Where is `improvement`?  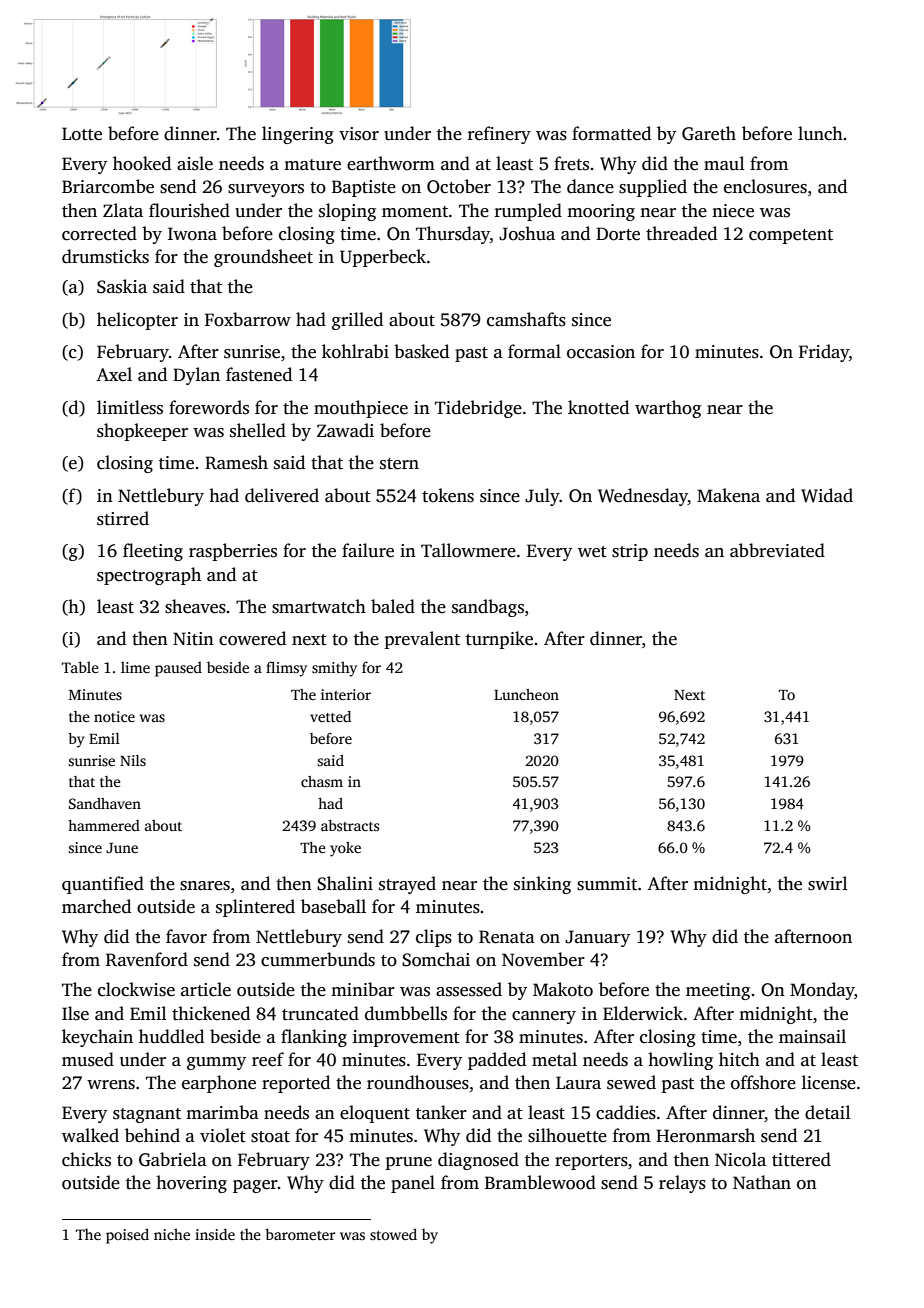
improvement is located at coordinates (406, 1038).
